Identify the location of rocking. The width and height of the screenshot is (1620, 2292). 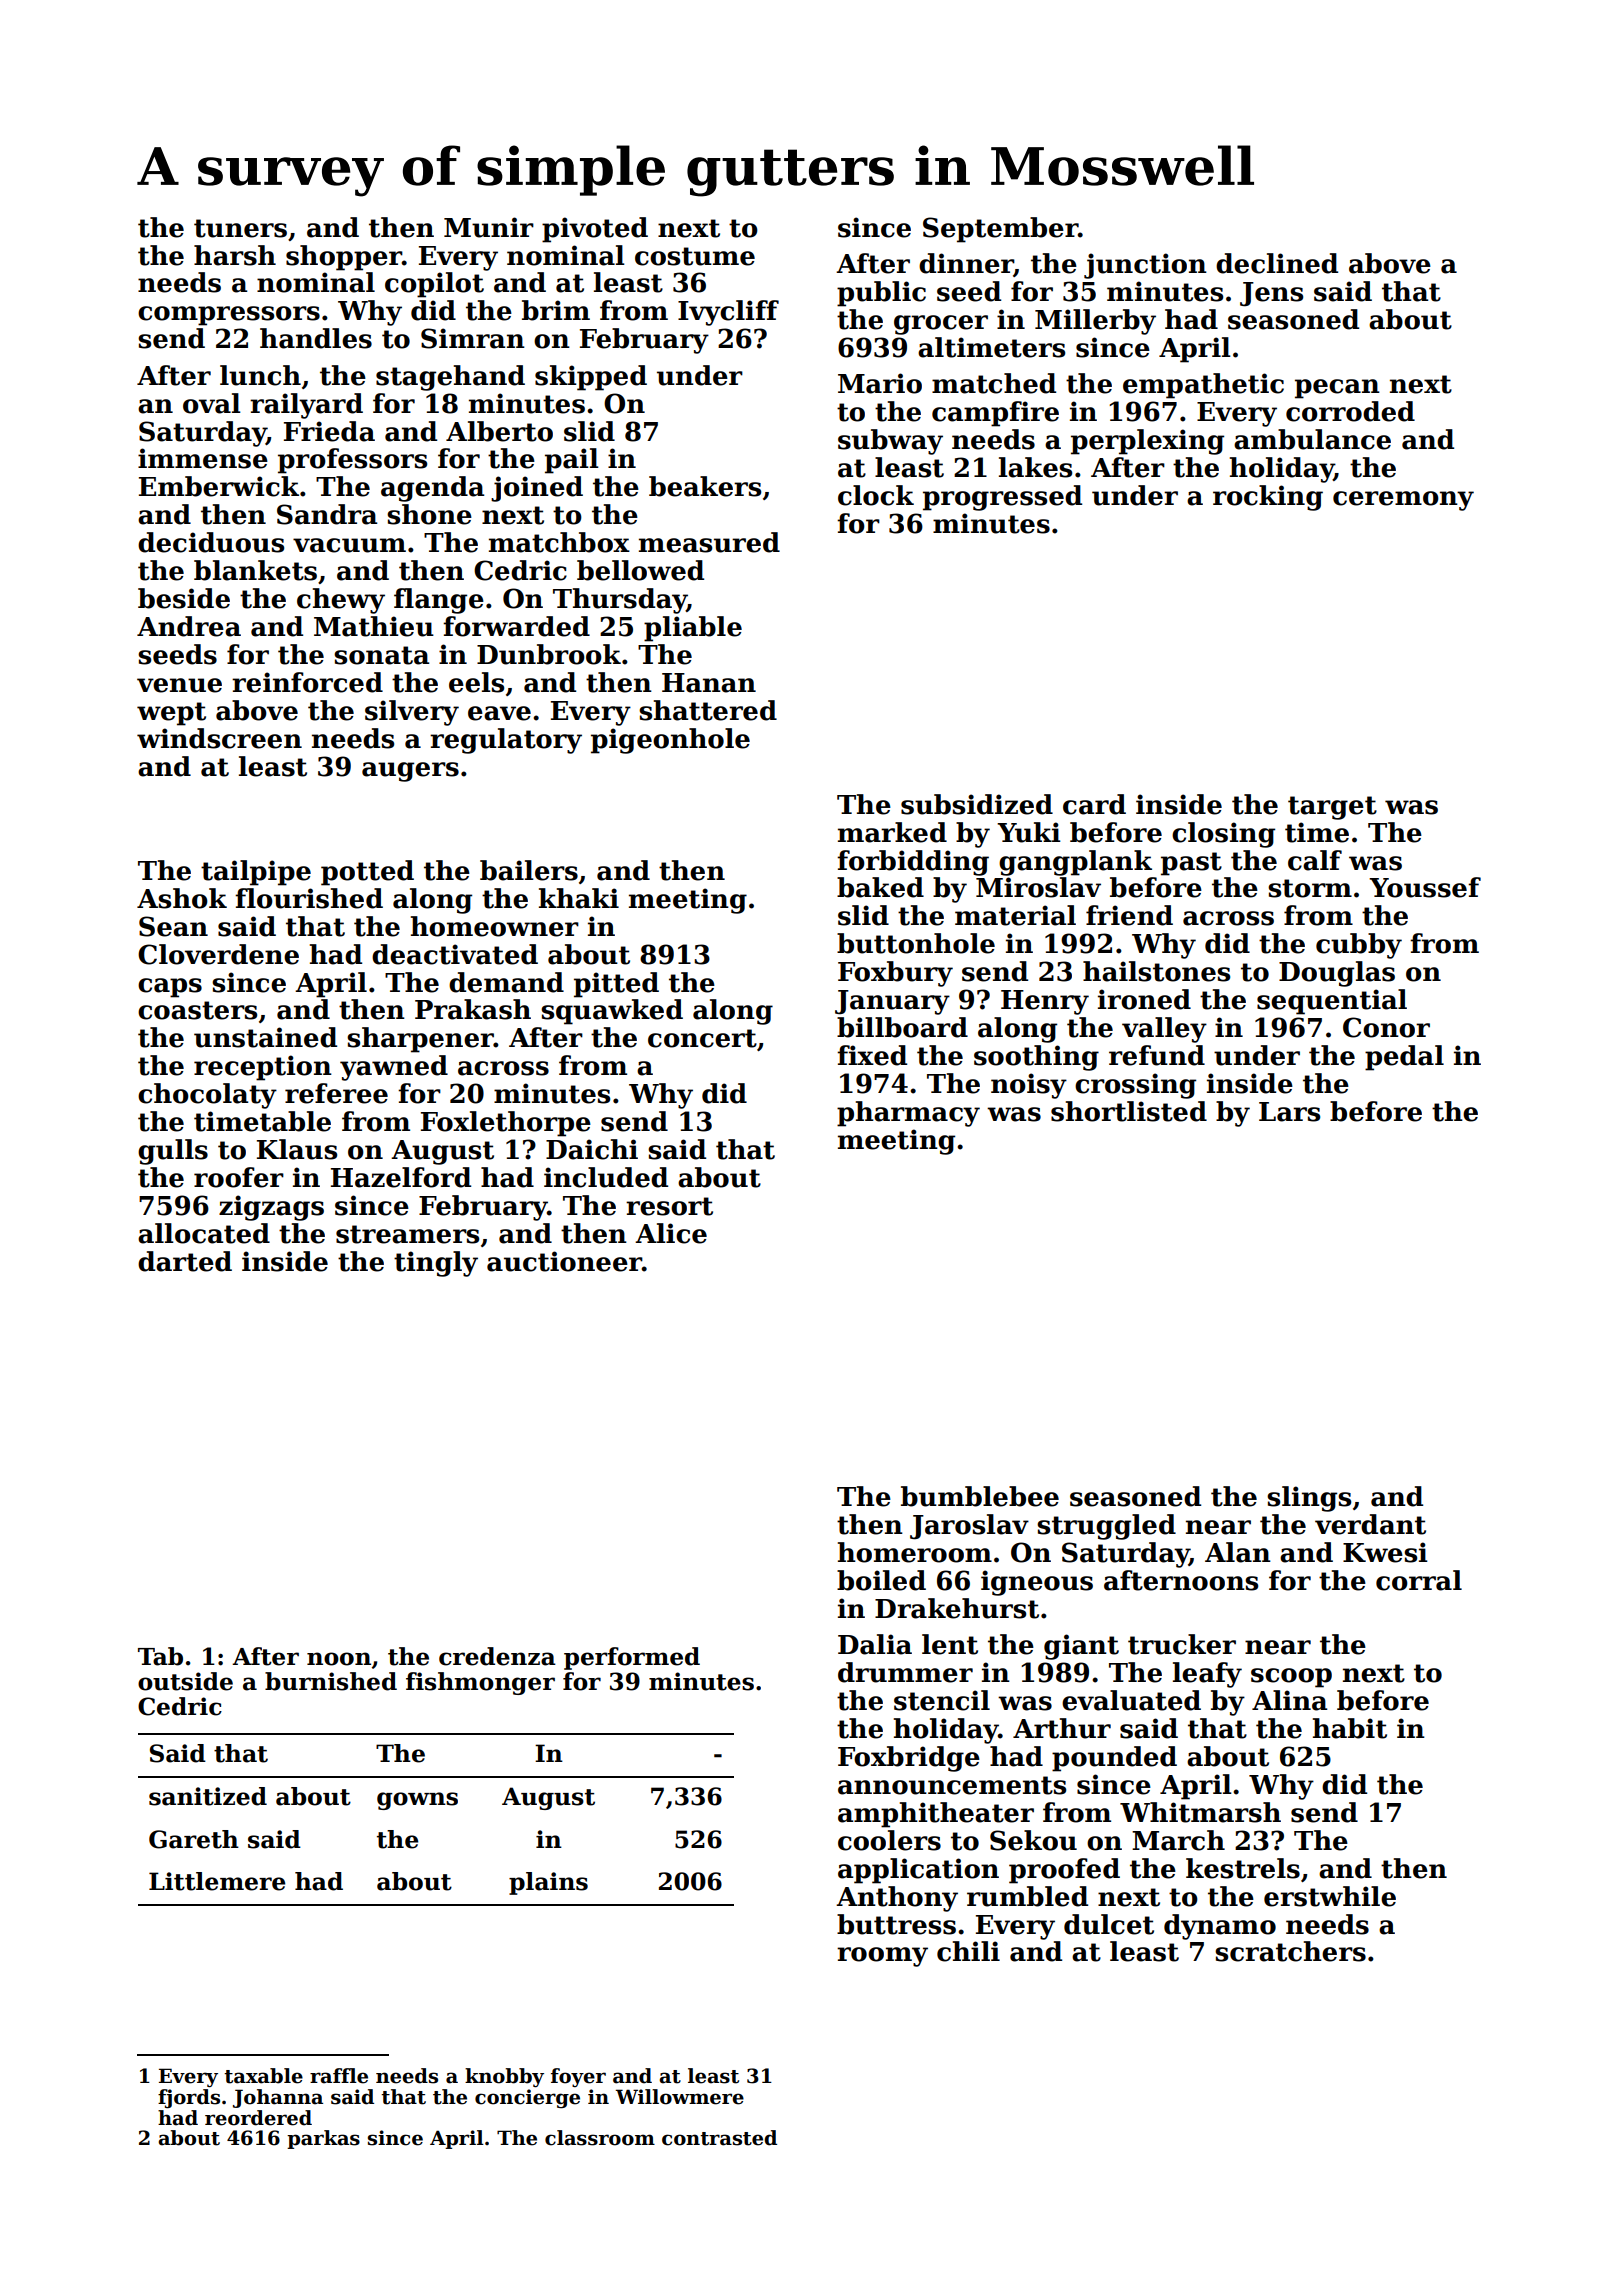
(1268, 498).
